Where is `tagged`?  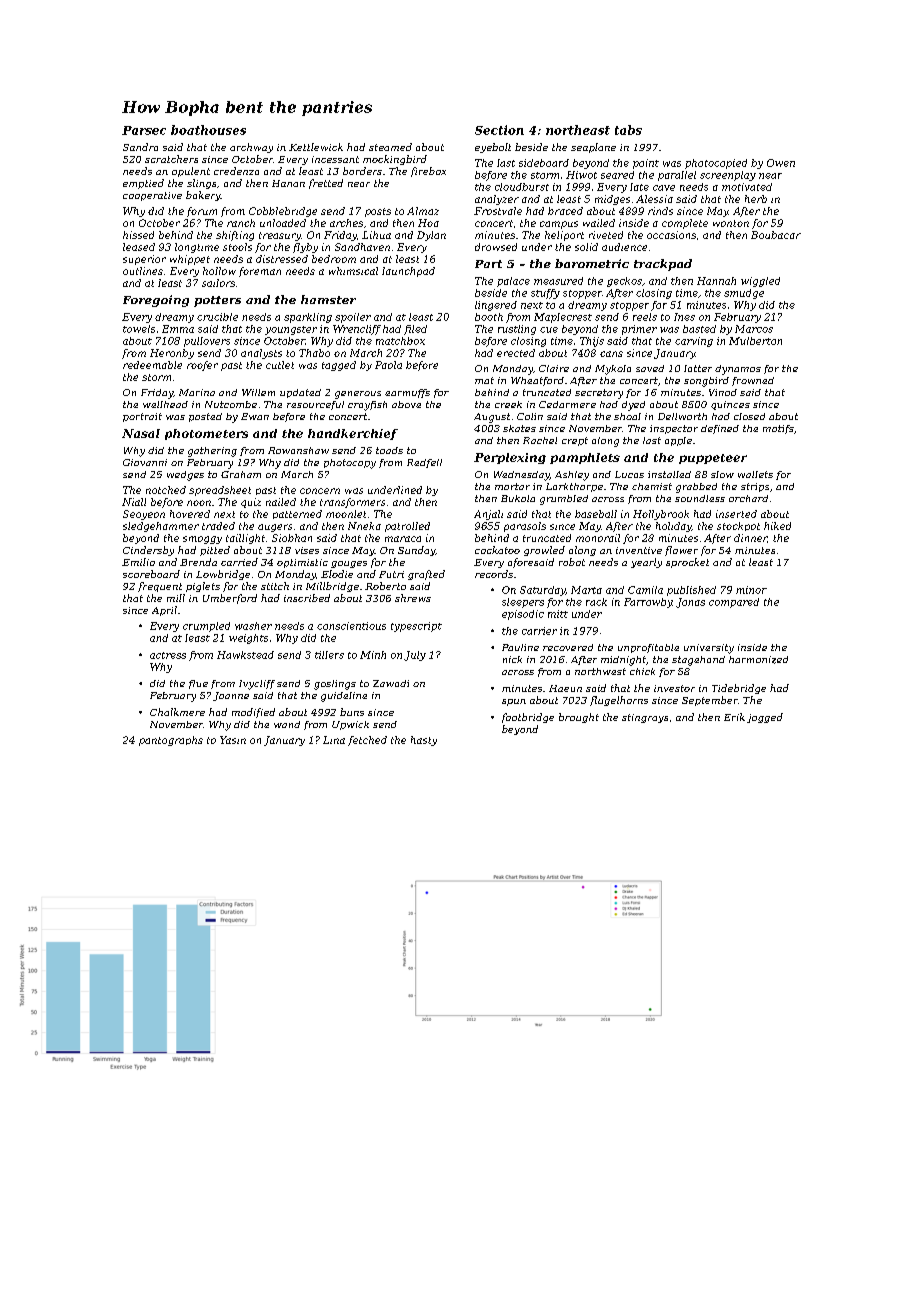
tagged is located at coordinates (339, 366).
